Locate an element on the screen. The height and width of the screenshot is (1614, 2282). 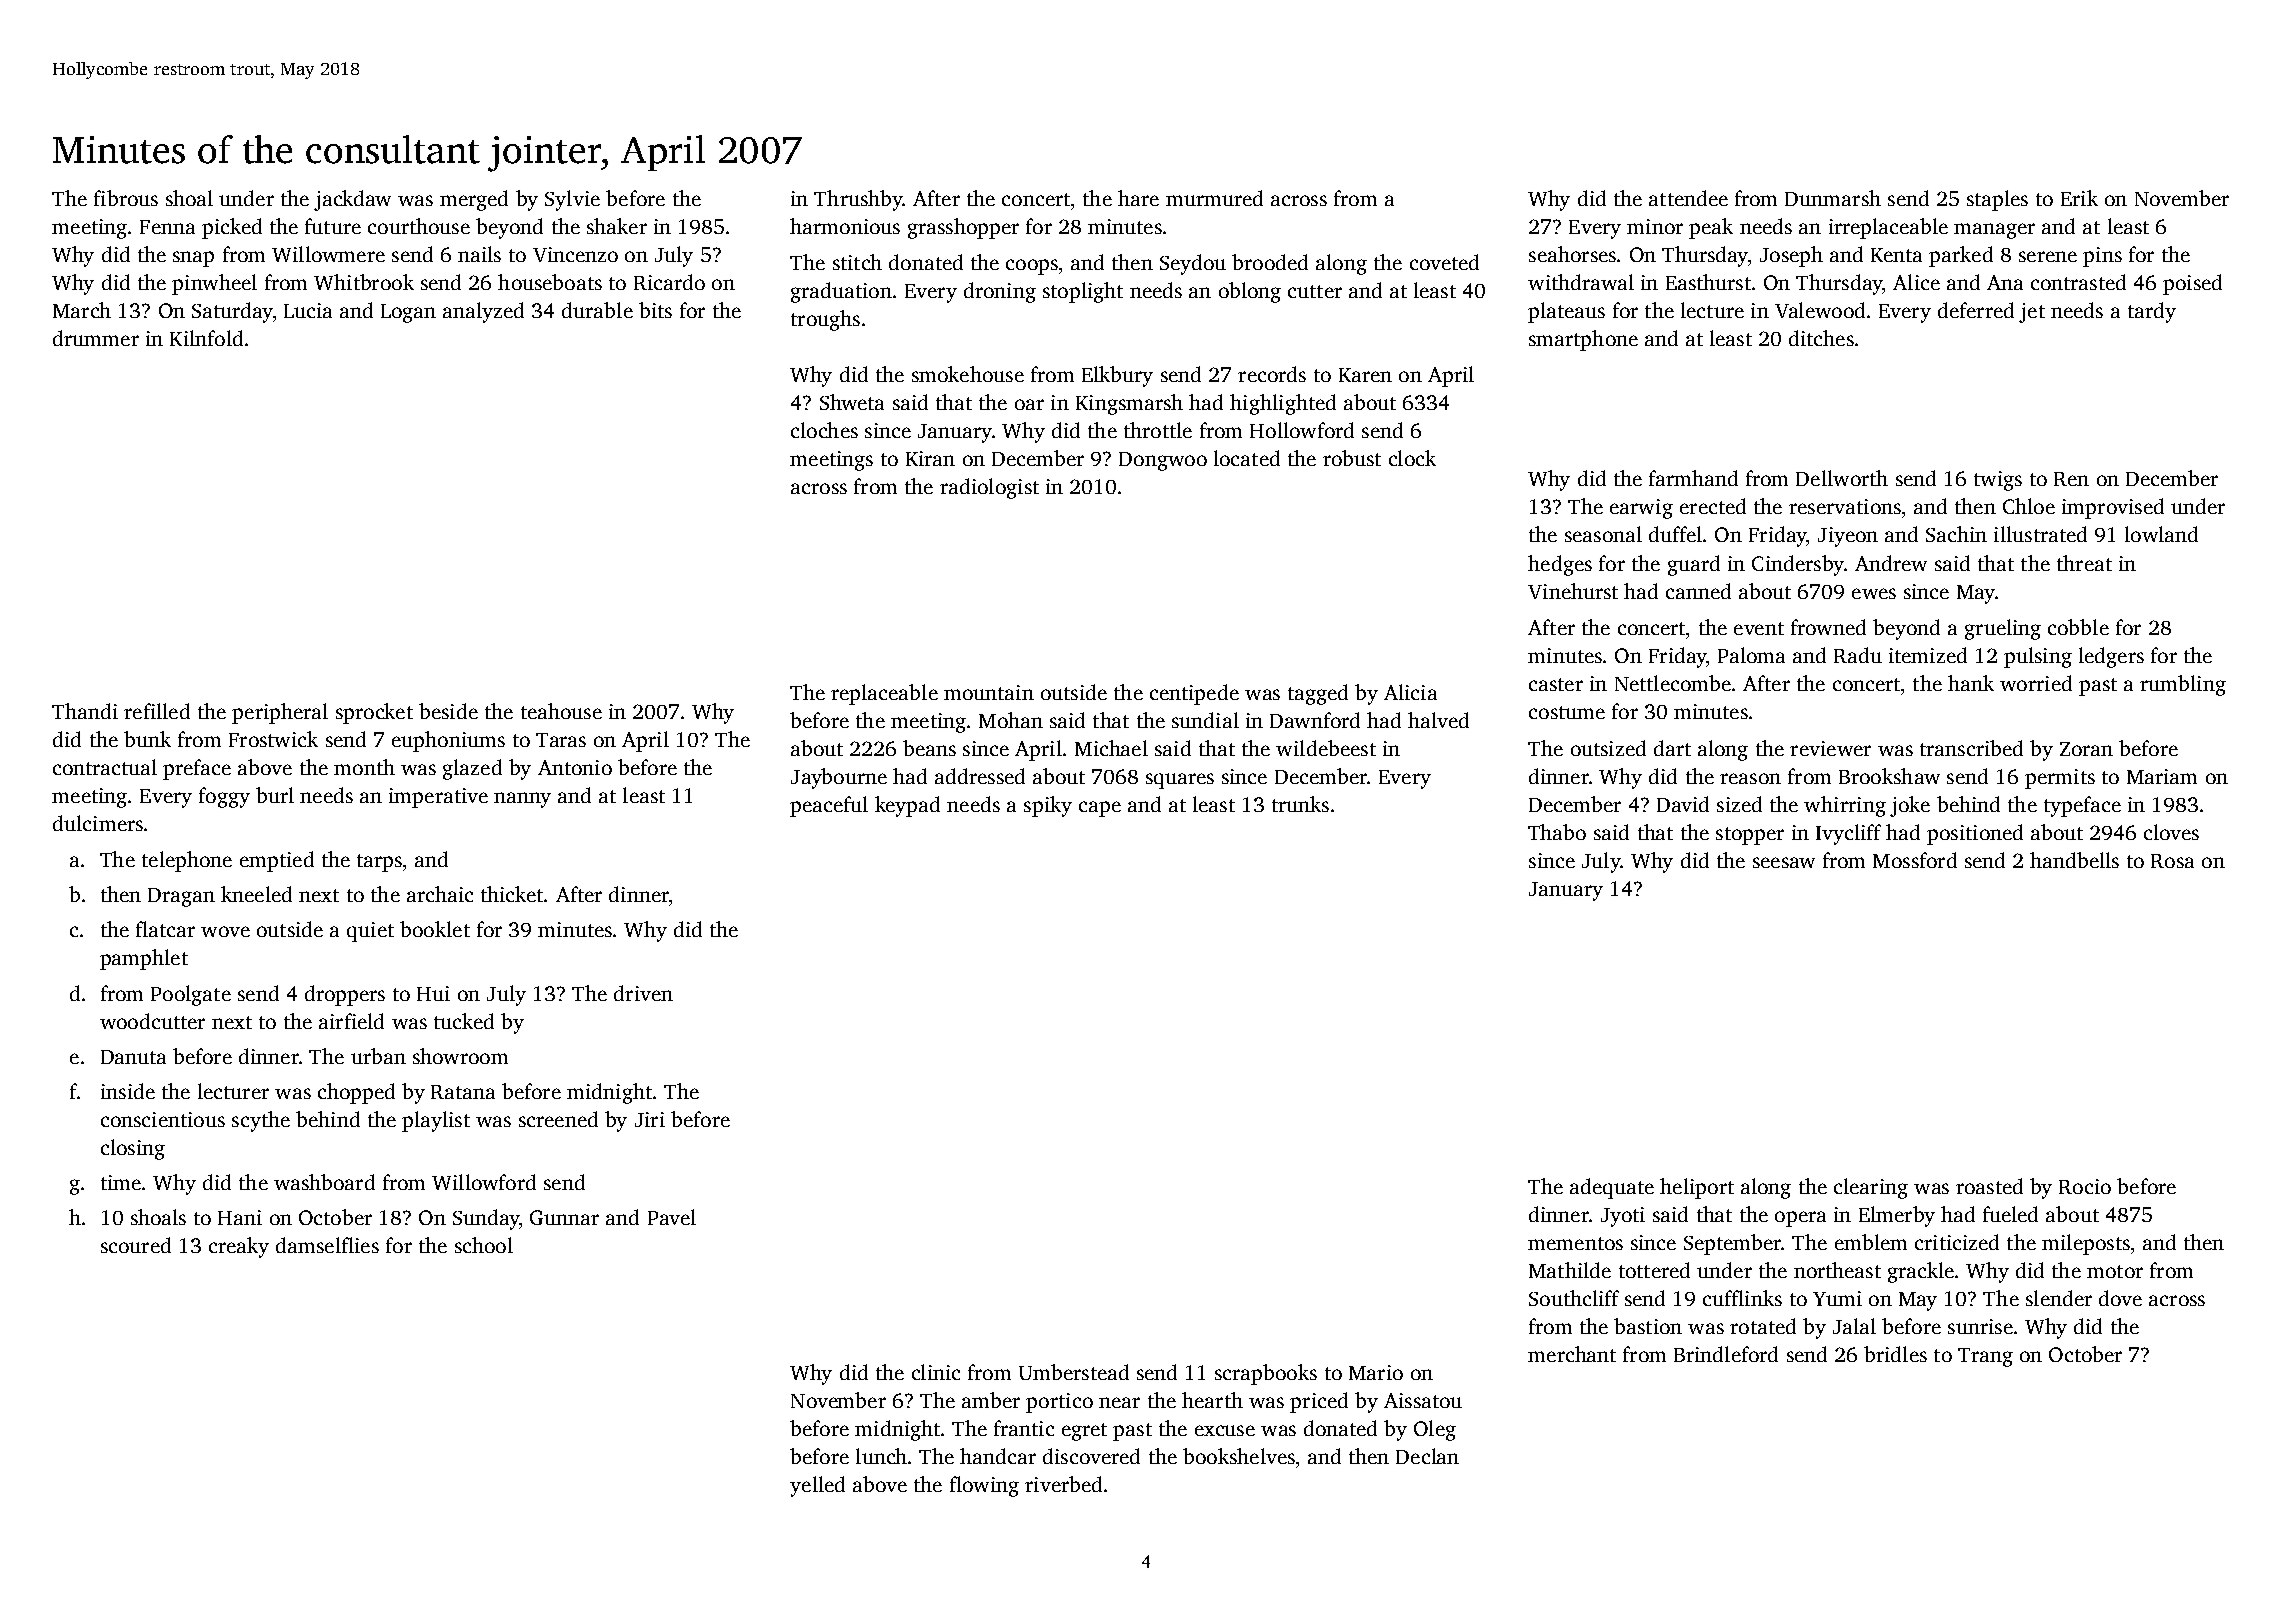
canned is located at coordinates (1698, 591).
